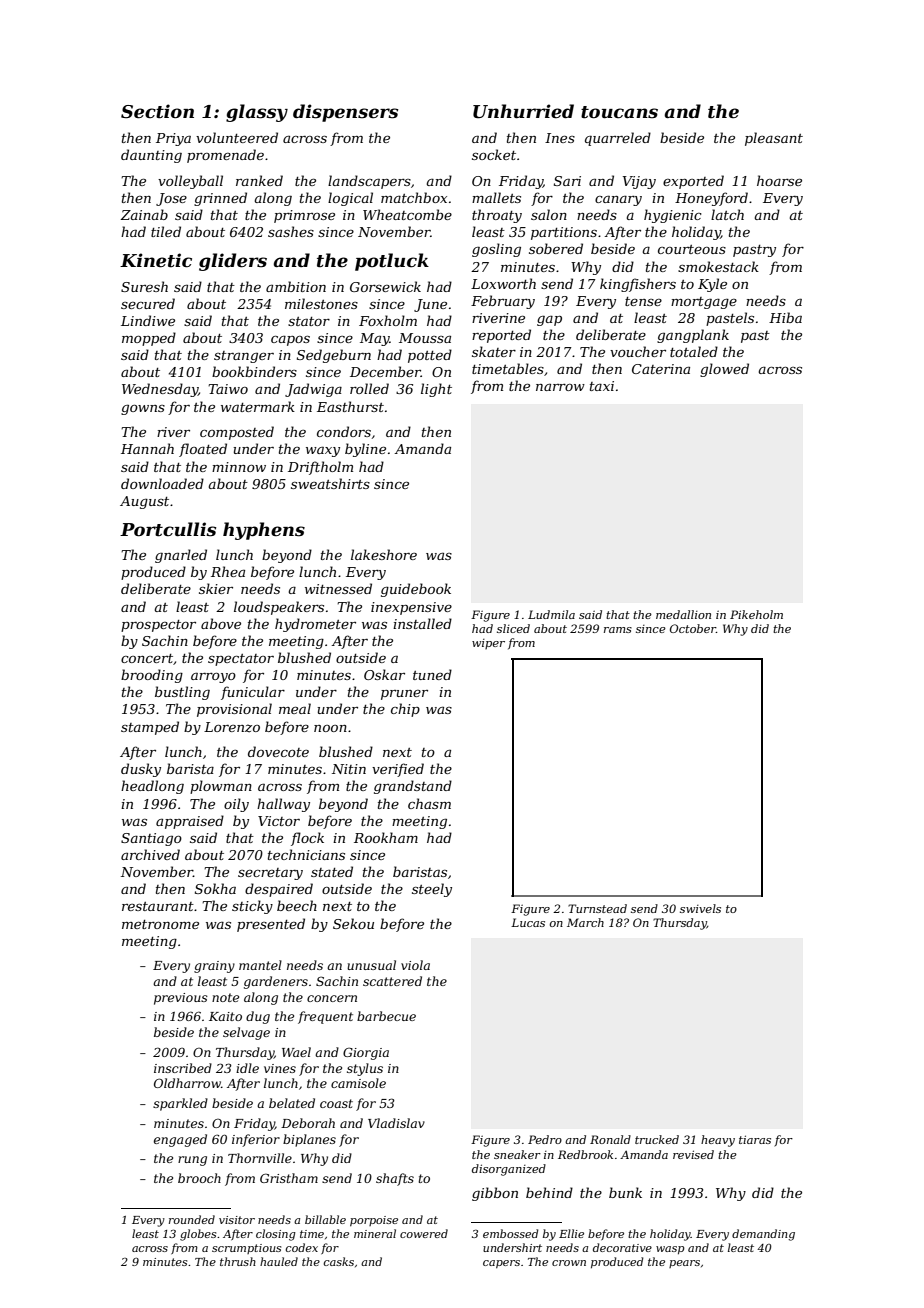 The image size is (924, 1308). I want to click on thrush, so click(238, 1261).
